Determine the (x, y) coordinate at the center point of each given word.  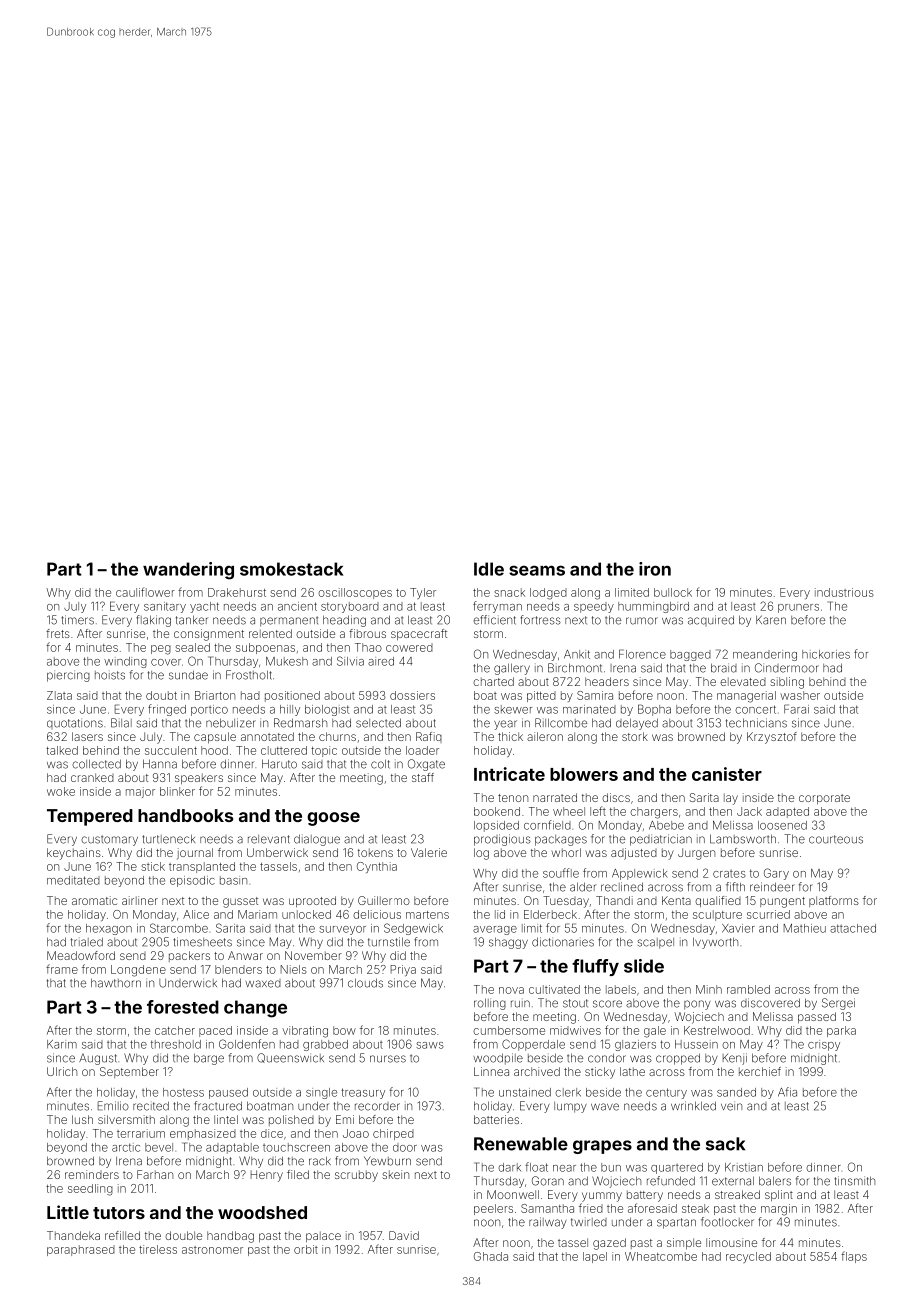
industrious (844, 592)
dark (509, 1167)
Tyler (423, 593)
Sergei (838, 1004)
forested (183, 1007)
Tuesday (566, 902)
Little (68, 1212)
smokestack (292, 569)
